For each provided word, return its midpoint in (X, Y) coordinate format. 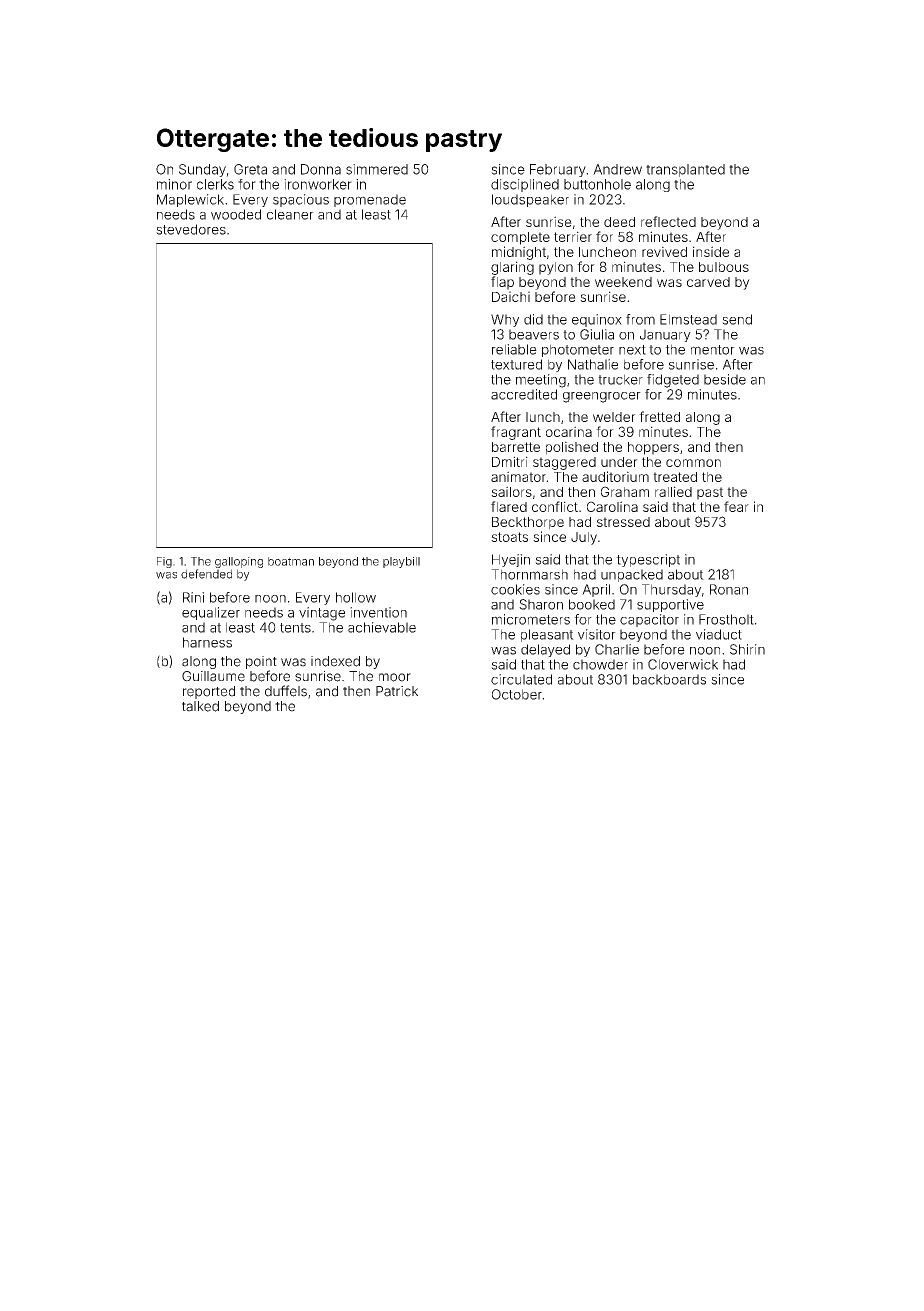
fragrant (516, 433)
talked (200, 706)
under (619, 462)
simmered (377, 169)
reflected (668, 221)
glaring (512, 268)
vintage (322, 614)
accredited (524, 394)
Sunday (202, 170)
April (596, 590)
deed (619, 222)
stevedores (191, 229)
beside (725, 379)
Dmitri (510, 461)
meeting (541, 381)
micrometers (531, 619)
